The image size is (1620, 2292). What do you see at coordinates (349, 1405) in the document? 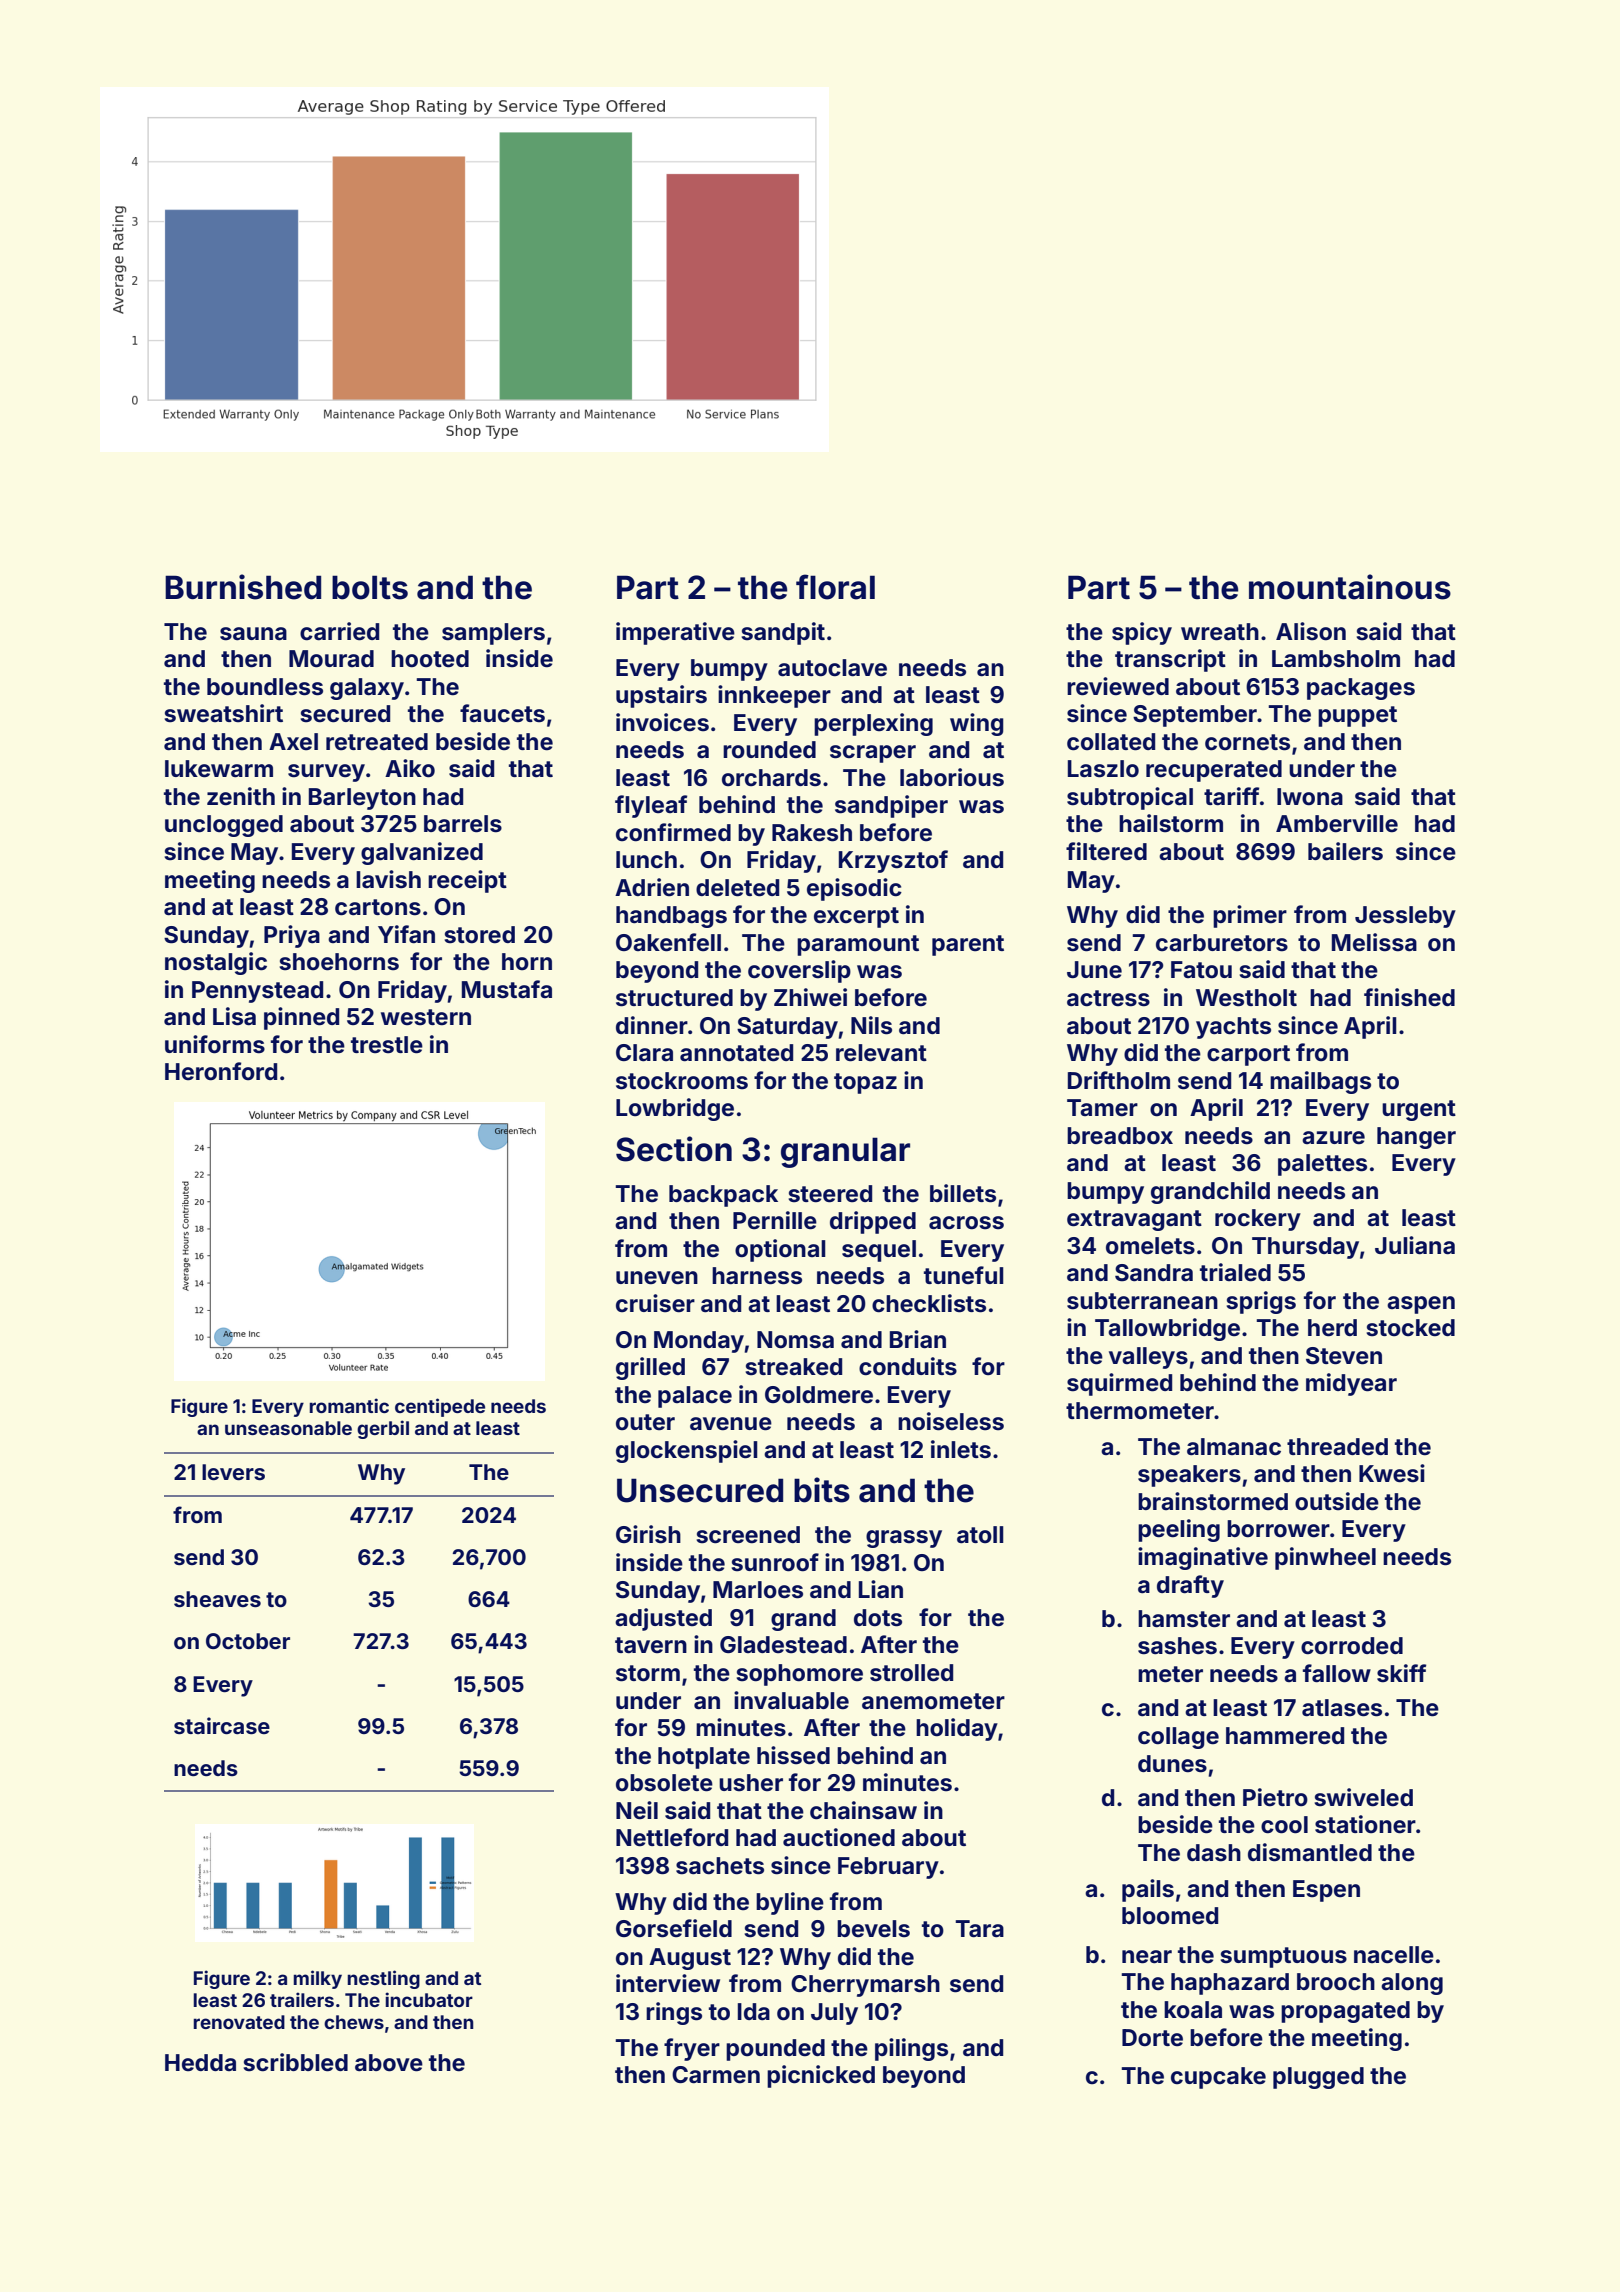
I see `romantic` at bounding box center [349, 1405].
